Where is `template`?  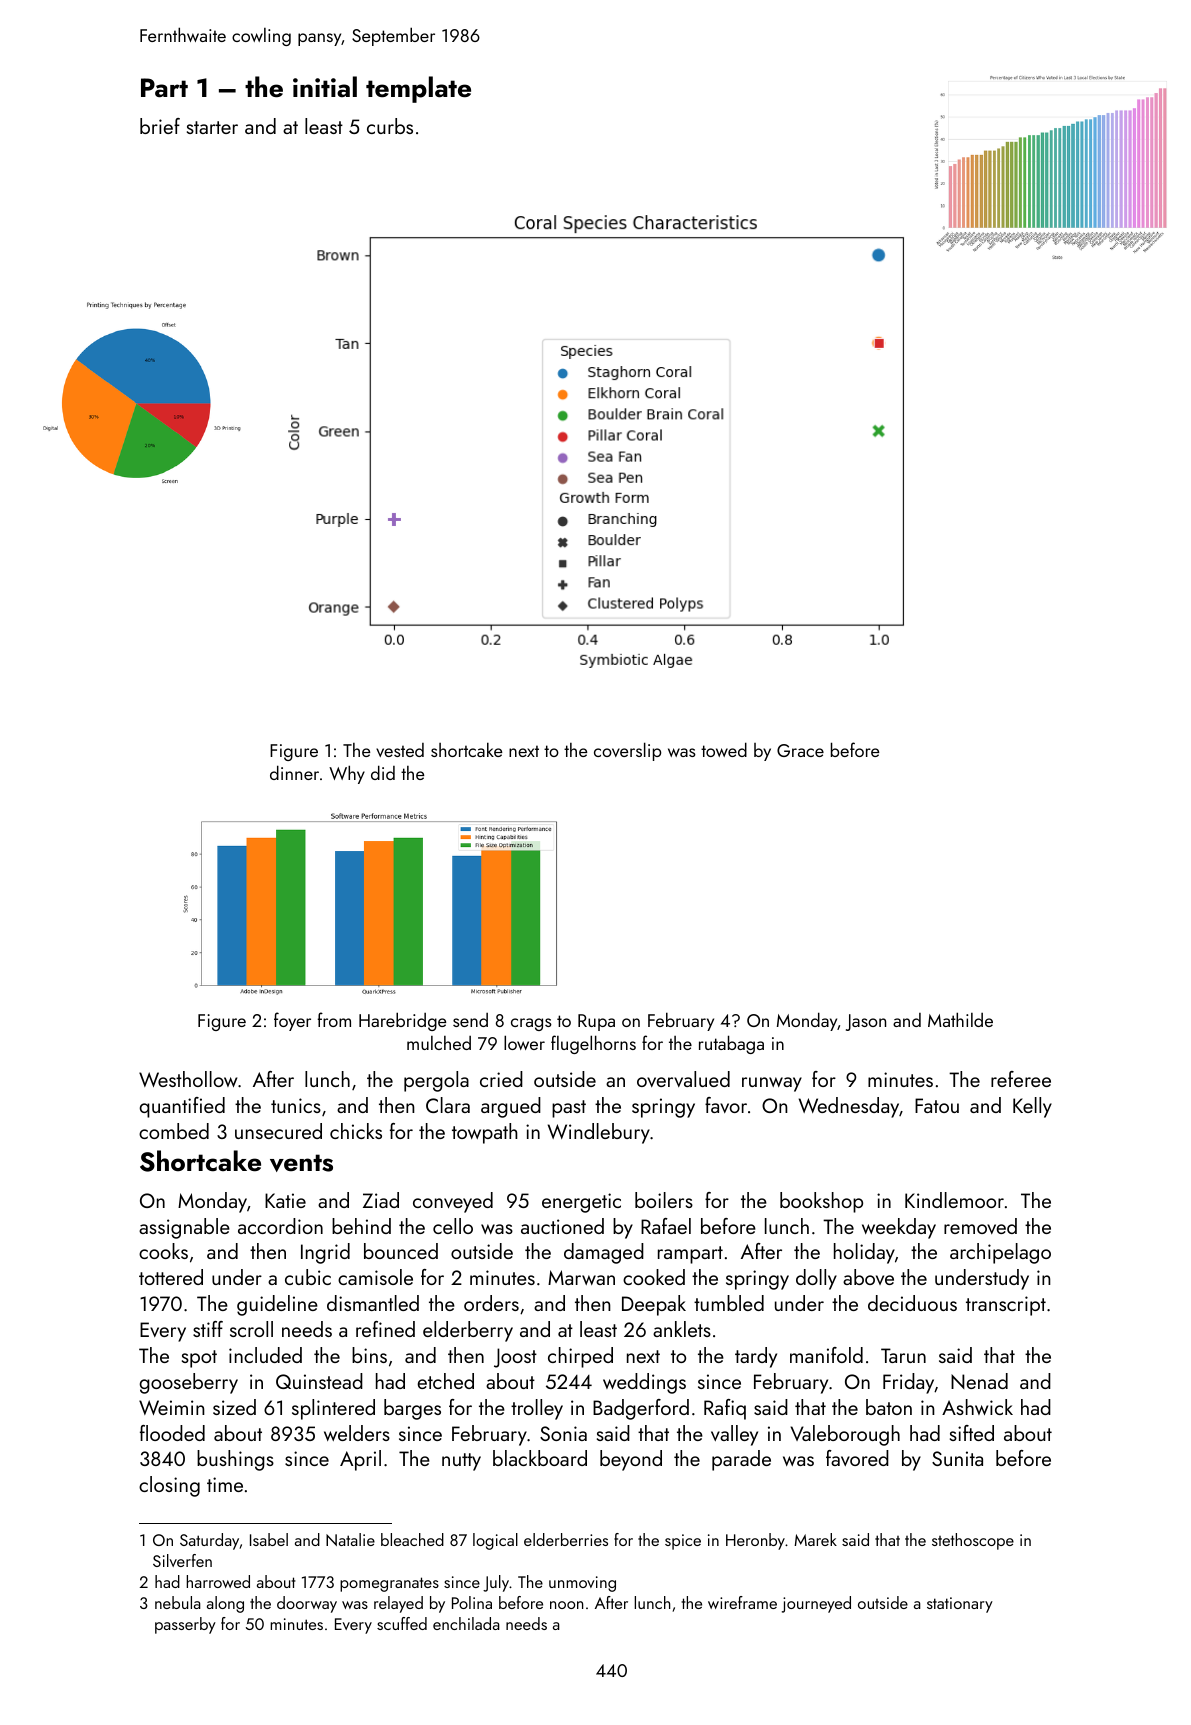 template is located at coordinates (418, 89).
